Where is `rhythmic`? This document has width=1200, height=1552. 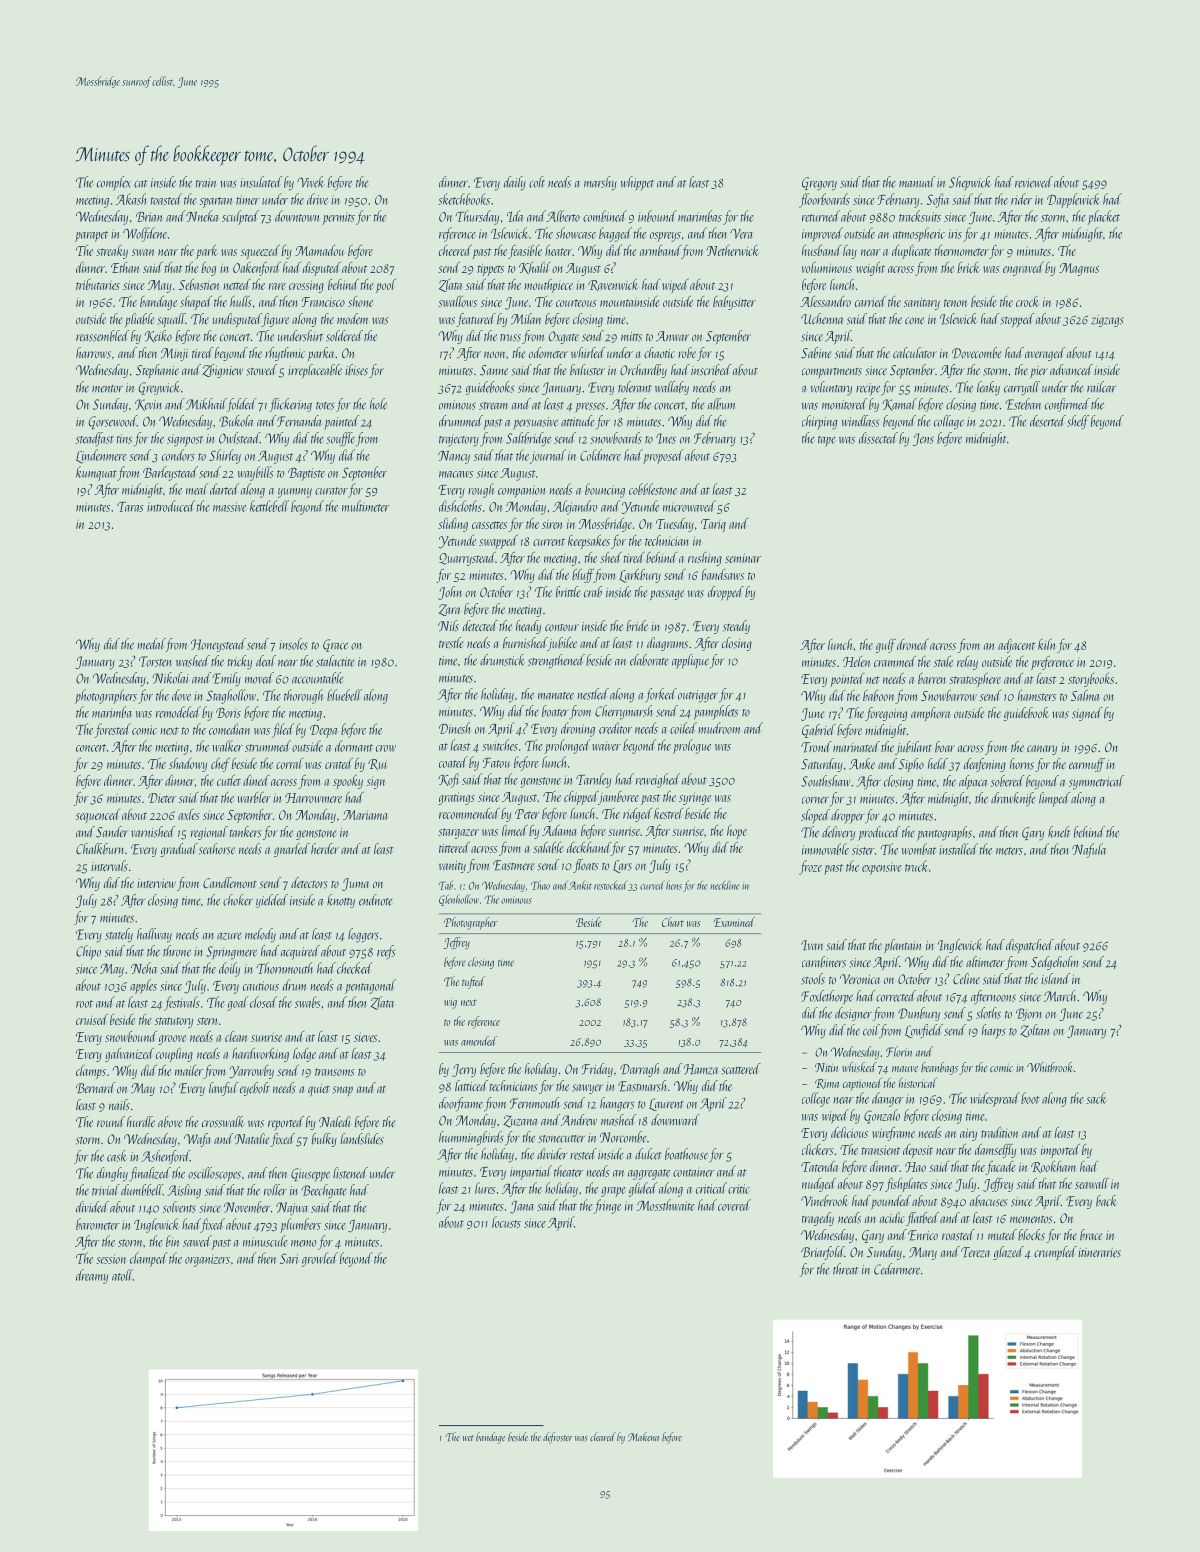
rhythmic is located at coordinates (285, 354).
